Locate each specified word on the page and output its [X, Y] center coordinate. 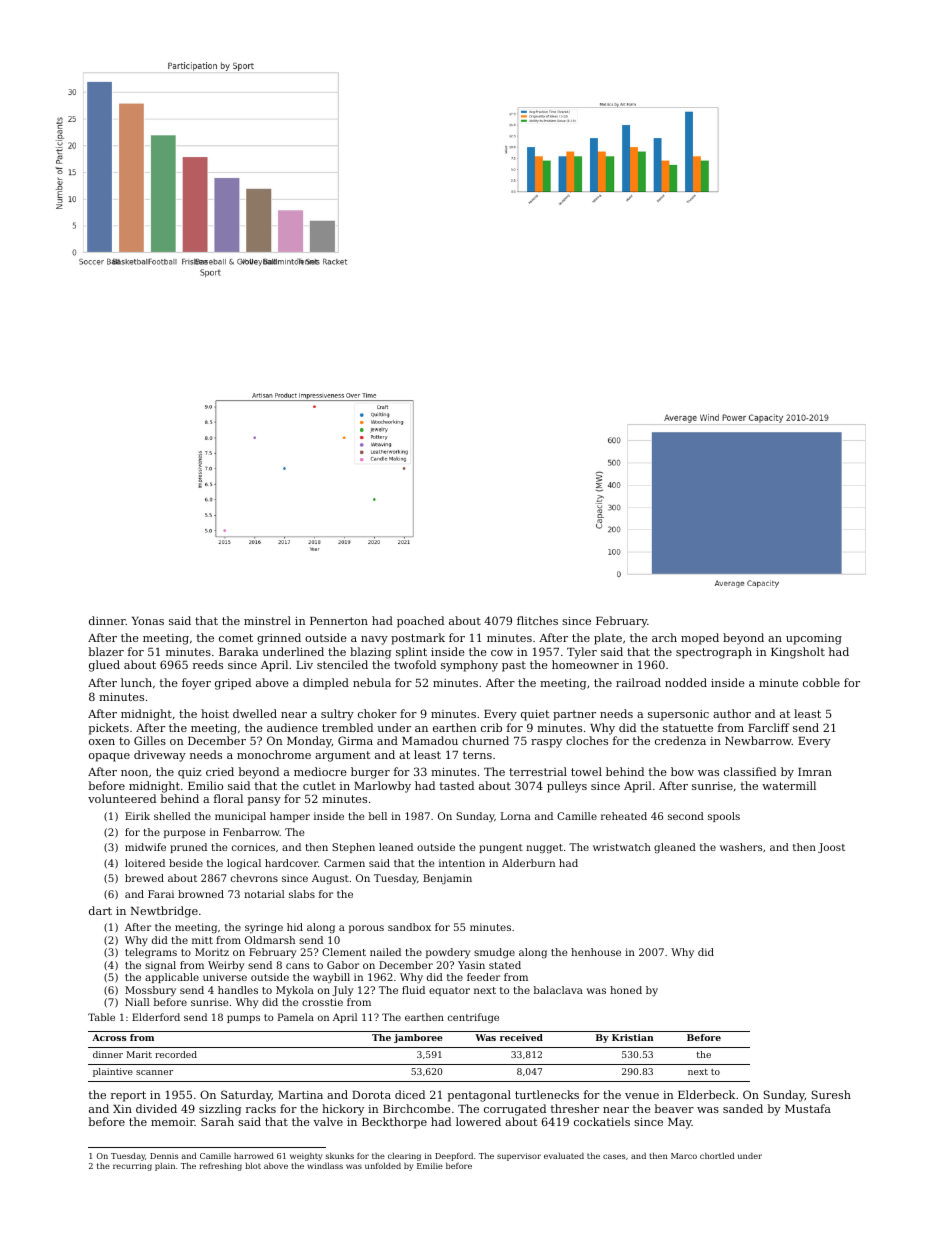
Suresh [831, 1094]
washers [741, 847]
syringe [264, 928]
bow [682, 771]
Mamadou [430, 740]
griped [233, 684]
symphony [469, 666]
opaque [109, 757]
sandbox [409, 927]
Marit [139, 1054]
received [521, 1037]
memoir [173, 1122]
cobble [821, 682]
